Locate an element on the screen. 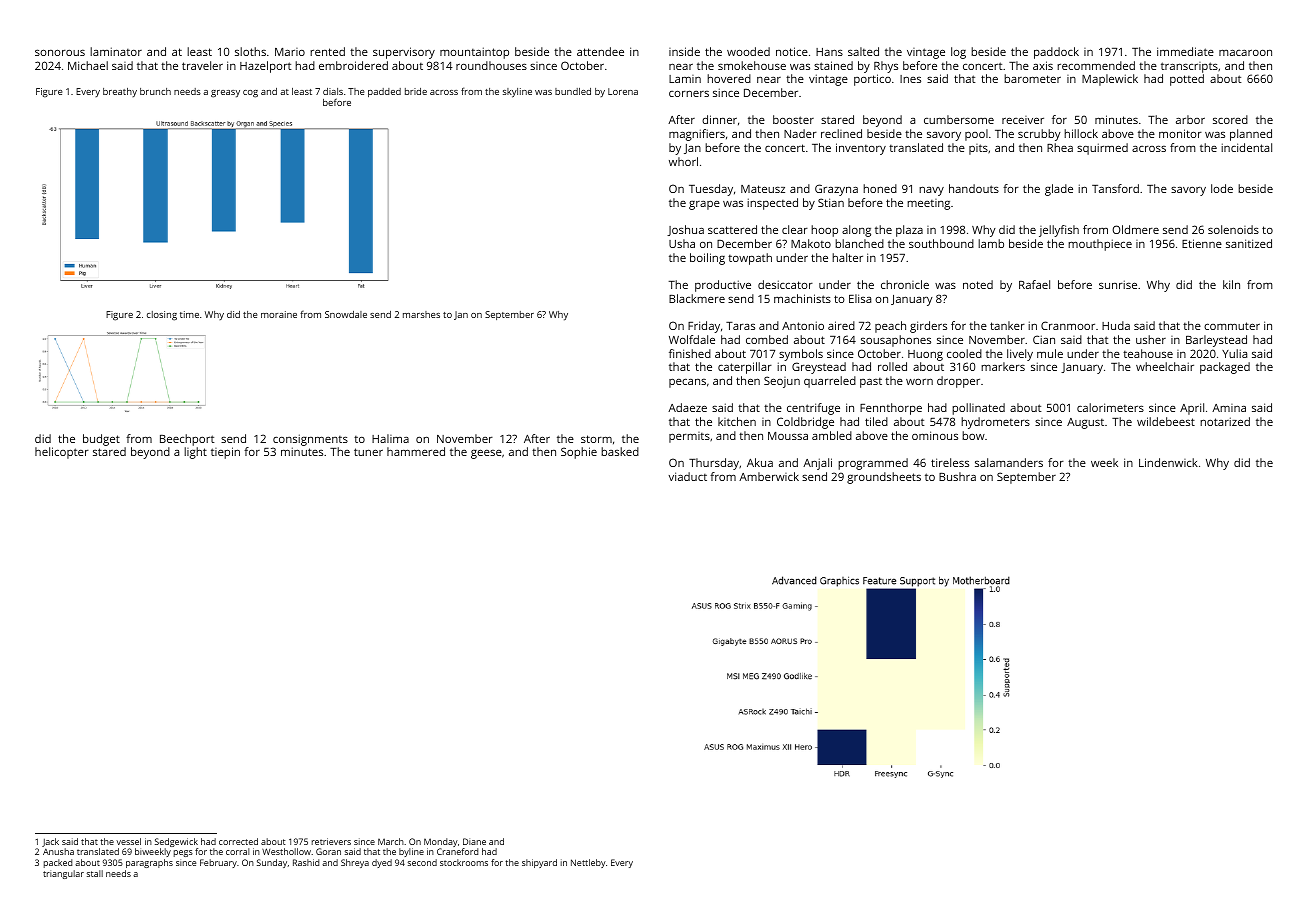  Nettleby is located at coordinates (588, 863).
